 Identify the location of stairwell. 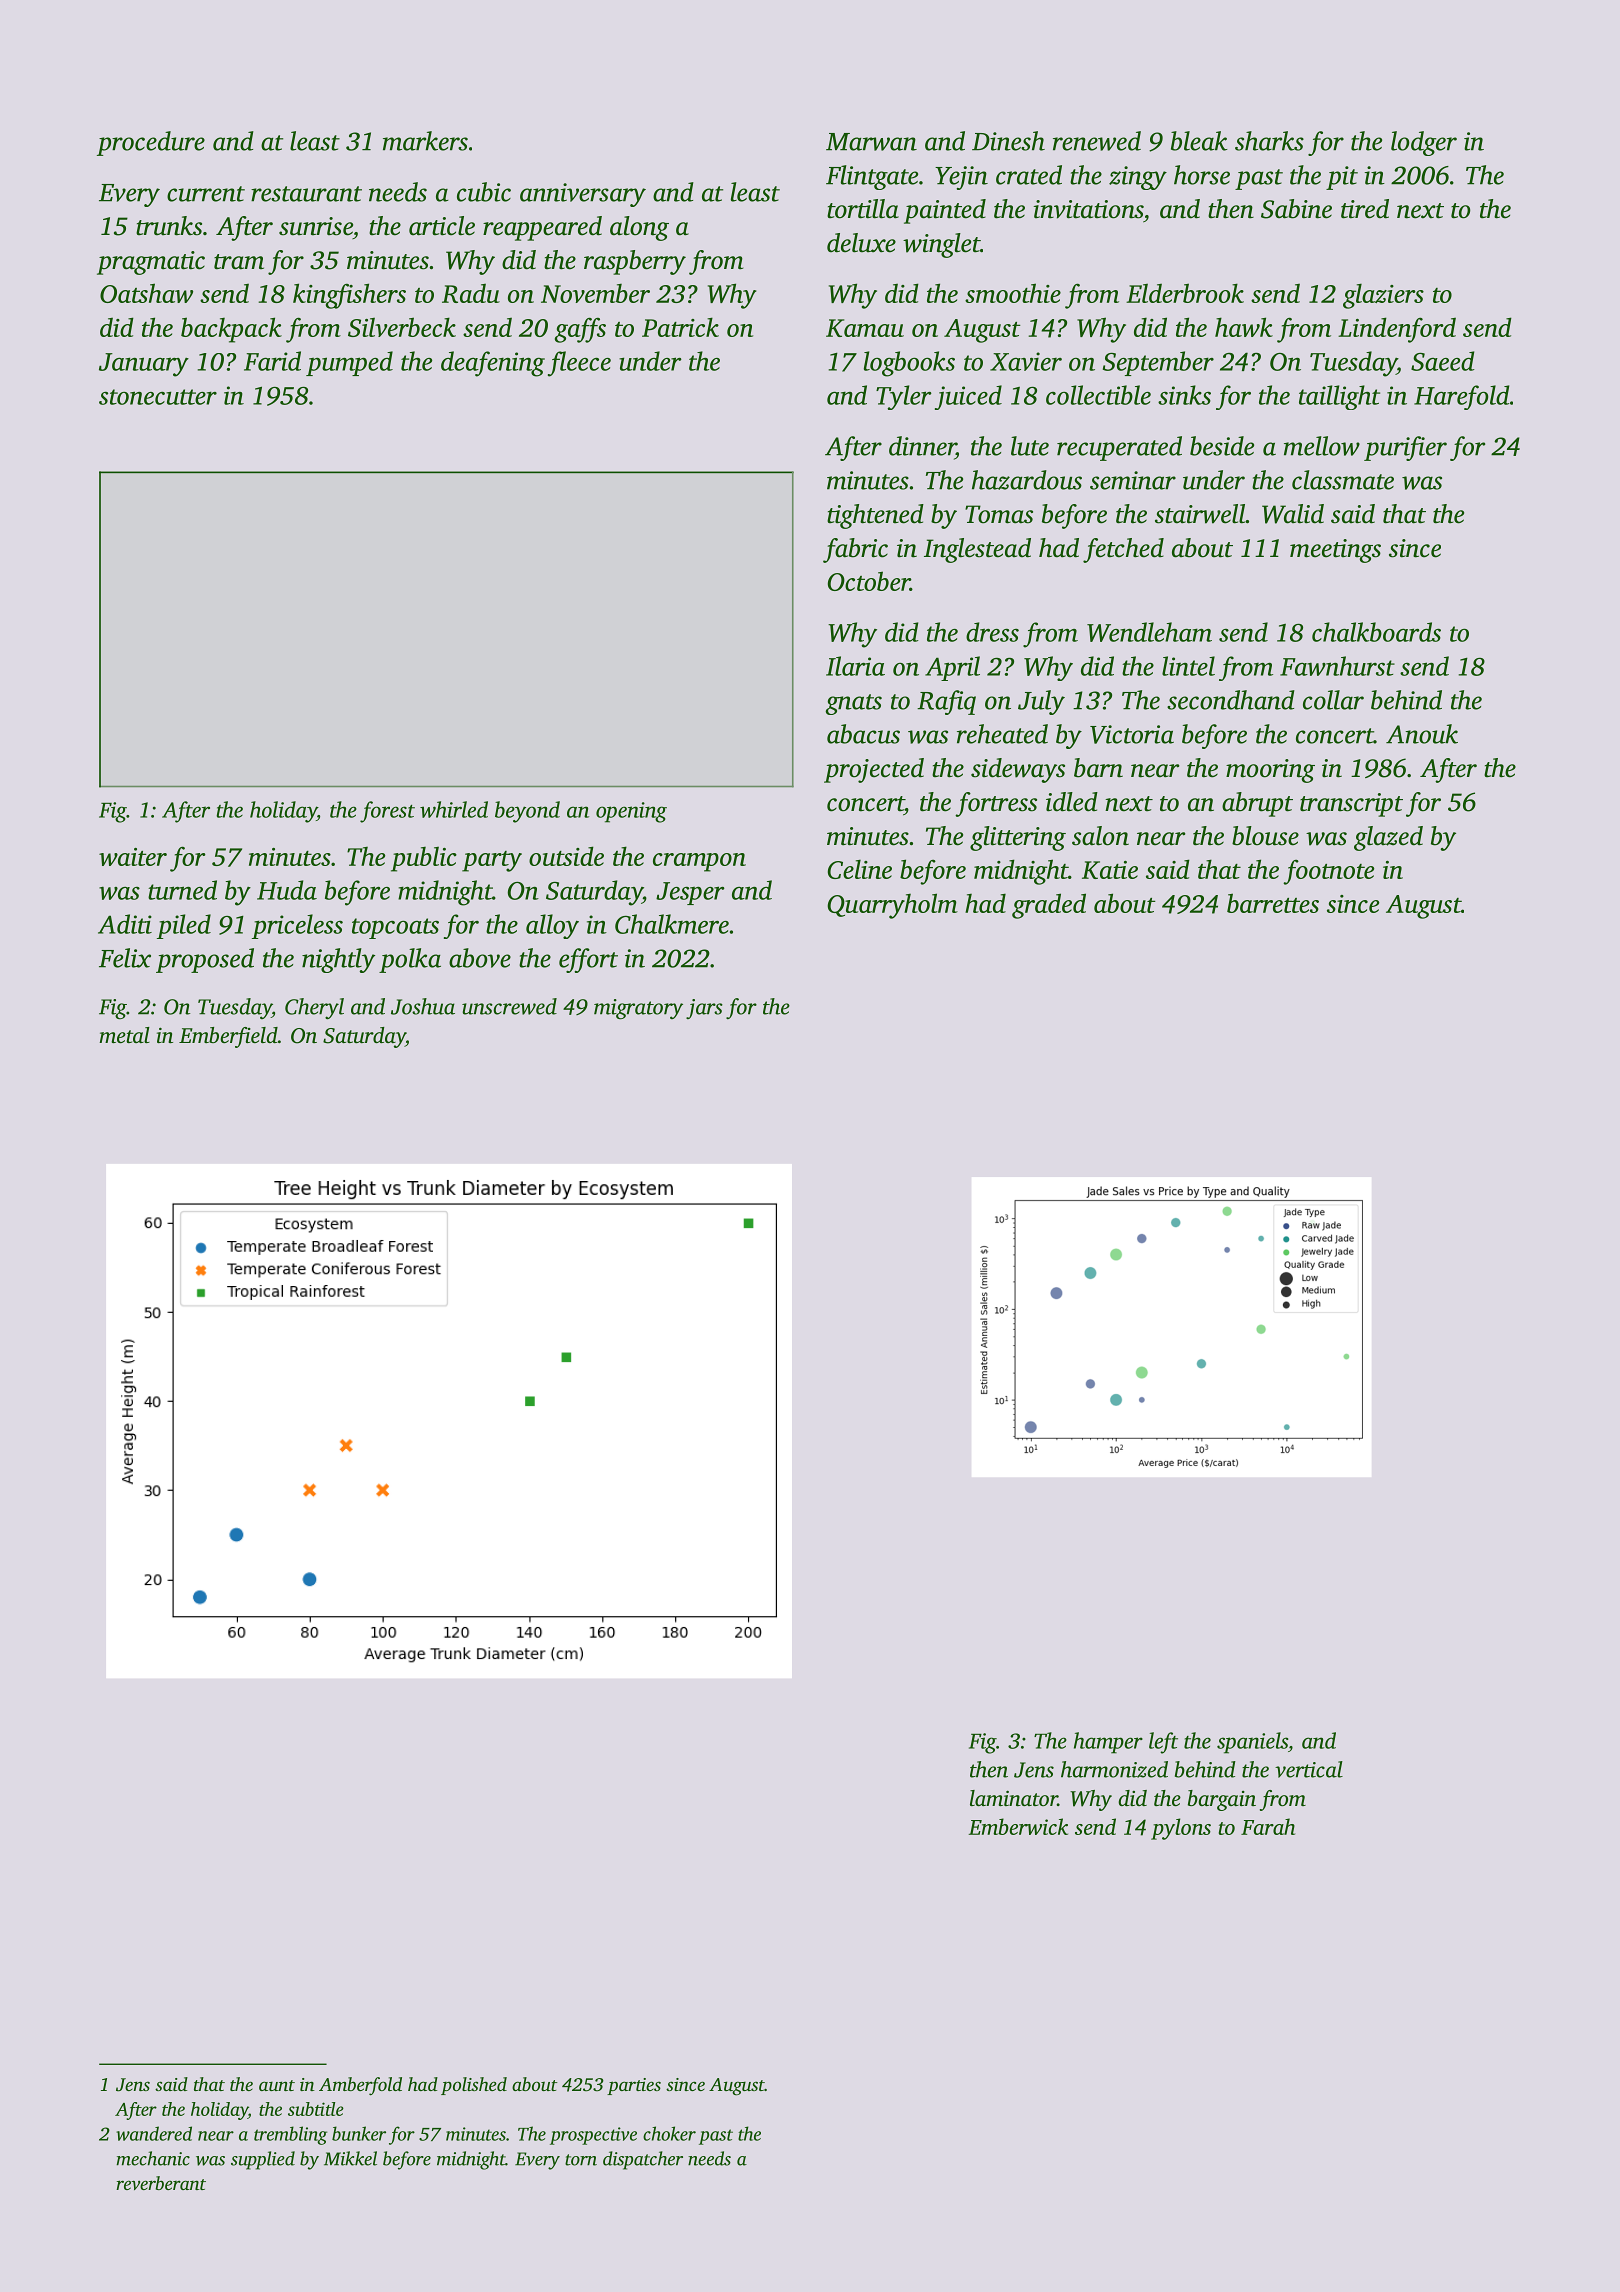
(1200, 514).
